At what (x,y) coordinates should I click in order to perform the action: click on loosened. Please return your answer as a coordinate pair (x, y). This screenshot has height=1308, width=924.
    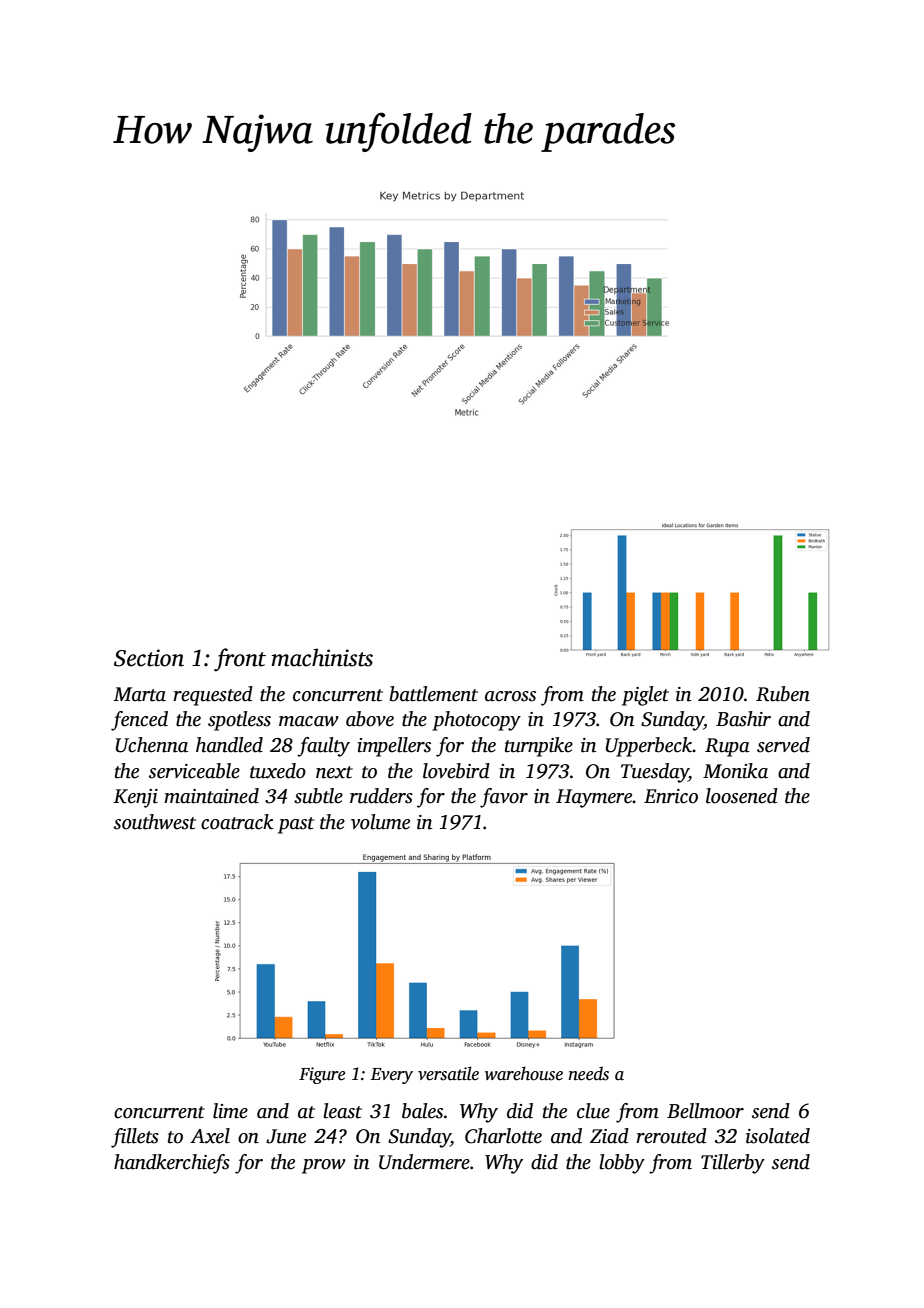
    Looking at the image, I should click on (742, 796).
